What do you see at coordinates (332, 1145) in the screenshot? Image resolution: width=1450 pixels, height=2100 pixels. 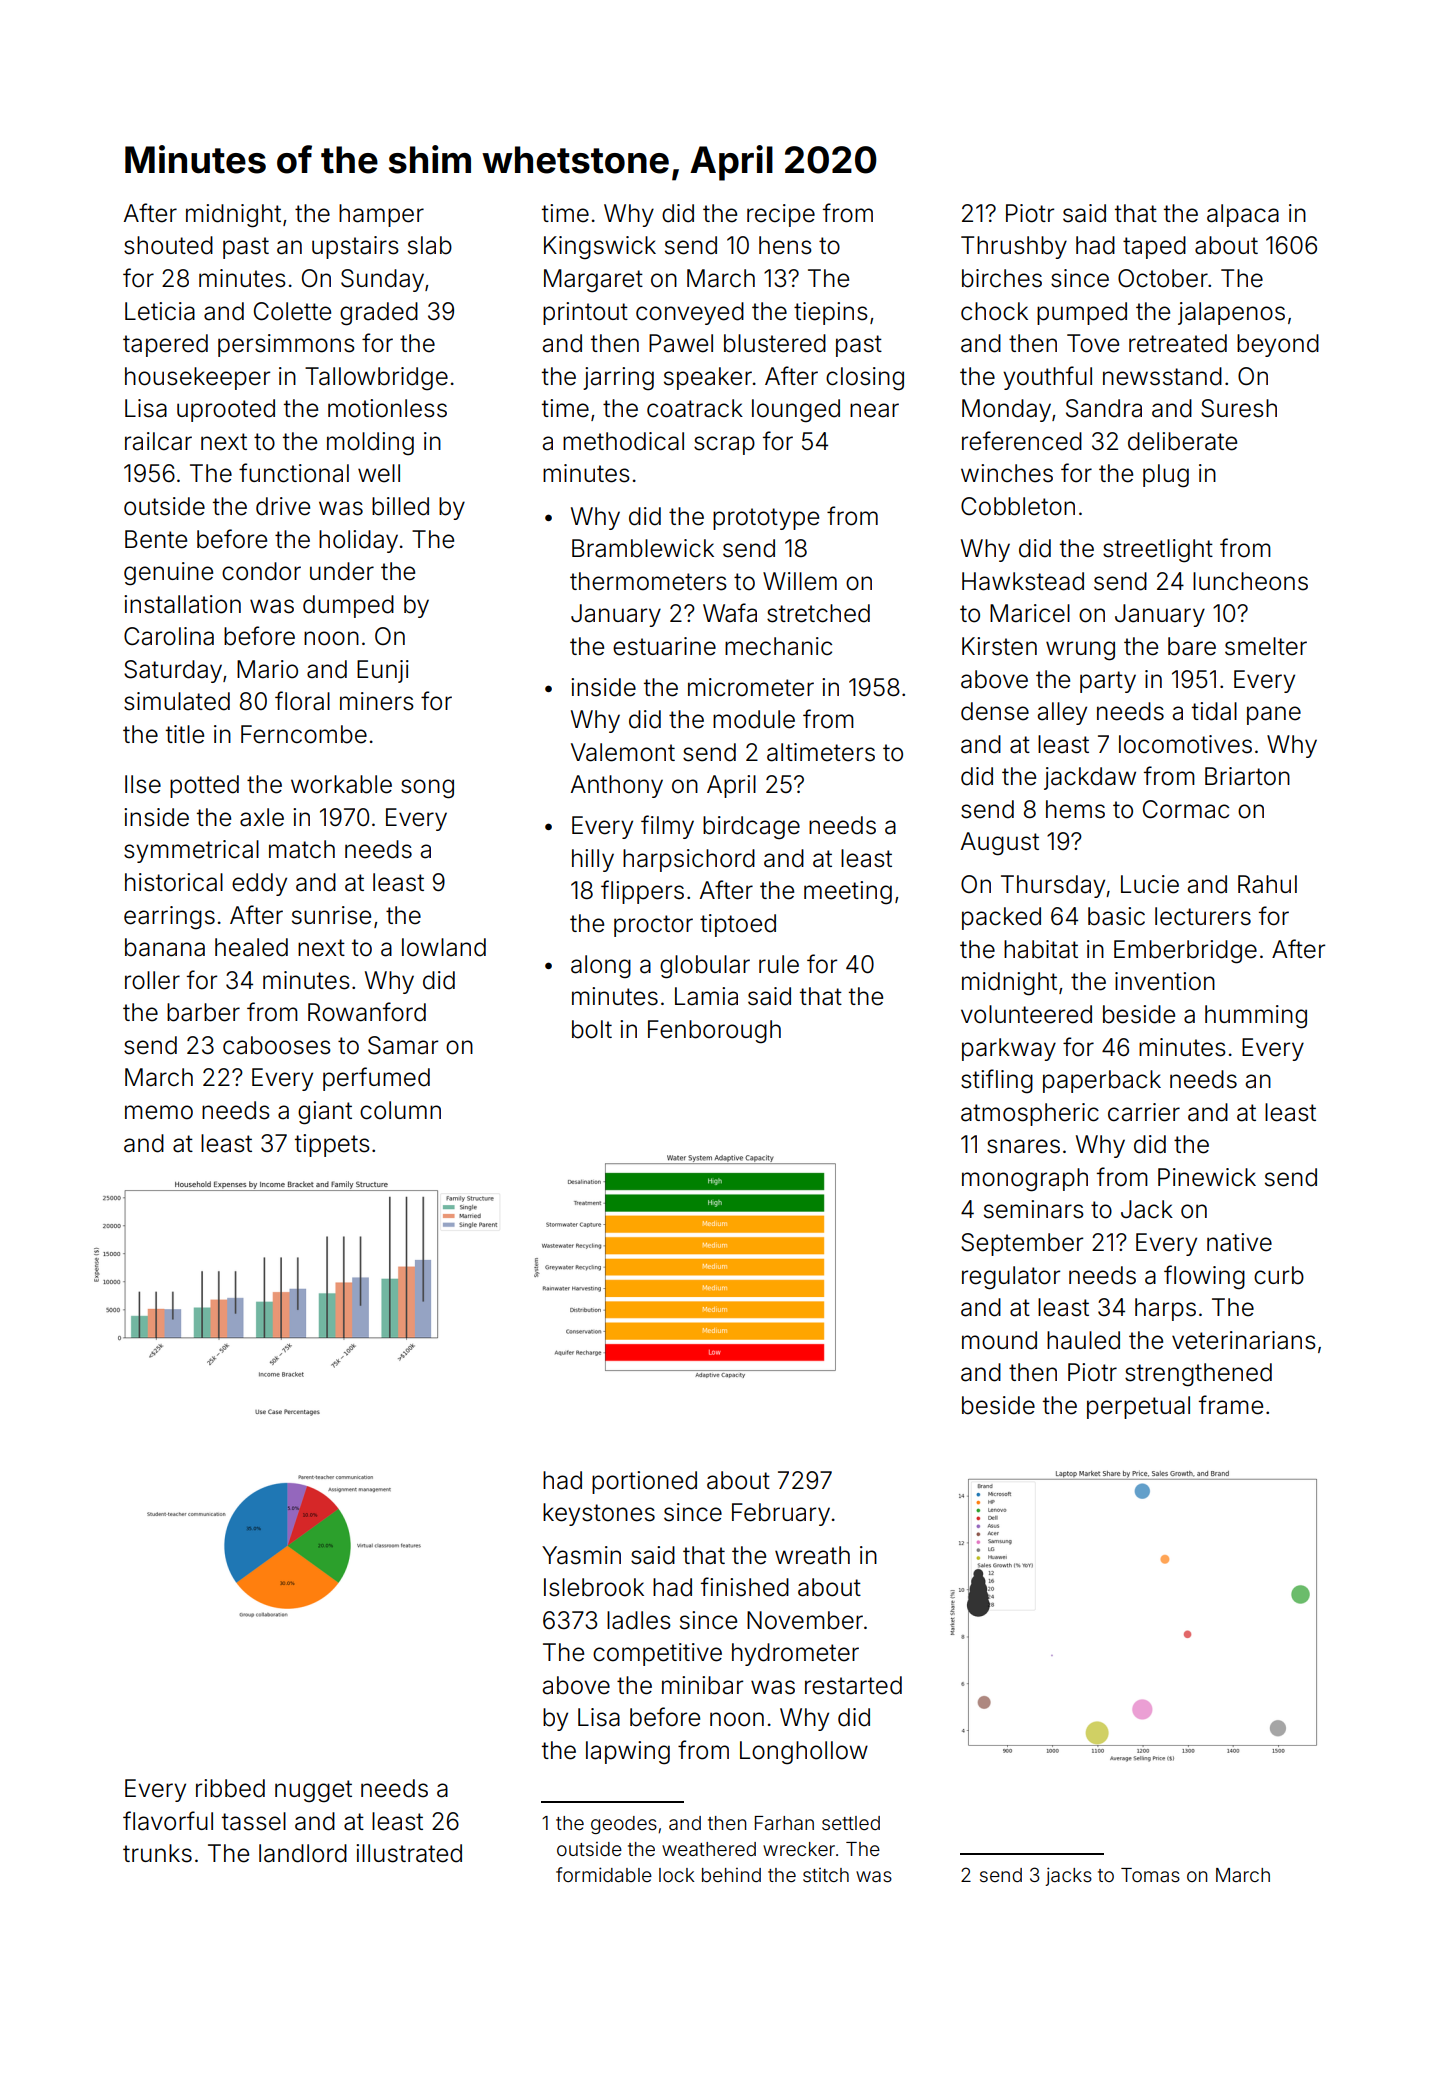 I see `tippets` at bounding box center [332, 1145].
